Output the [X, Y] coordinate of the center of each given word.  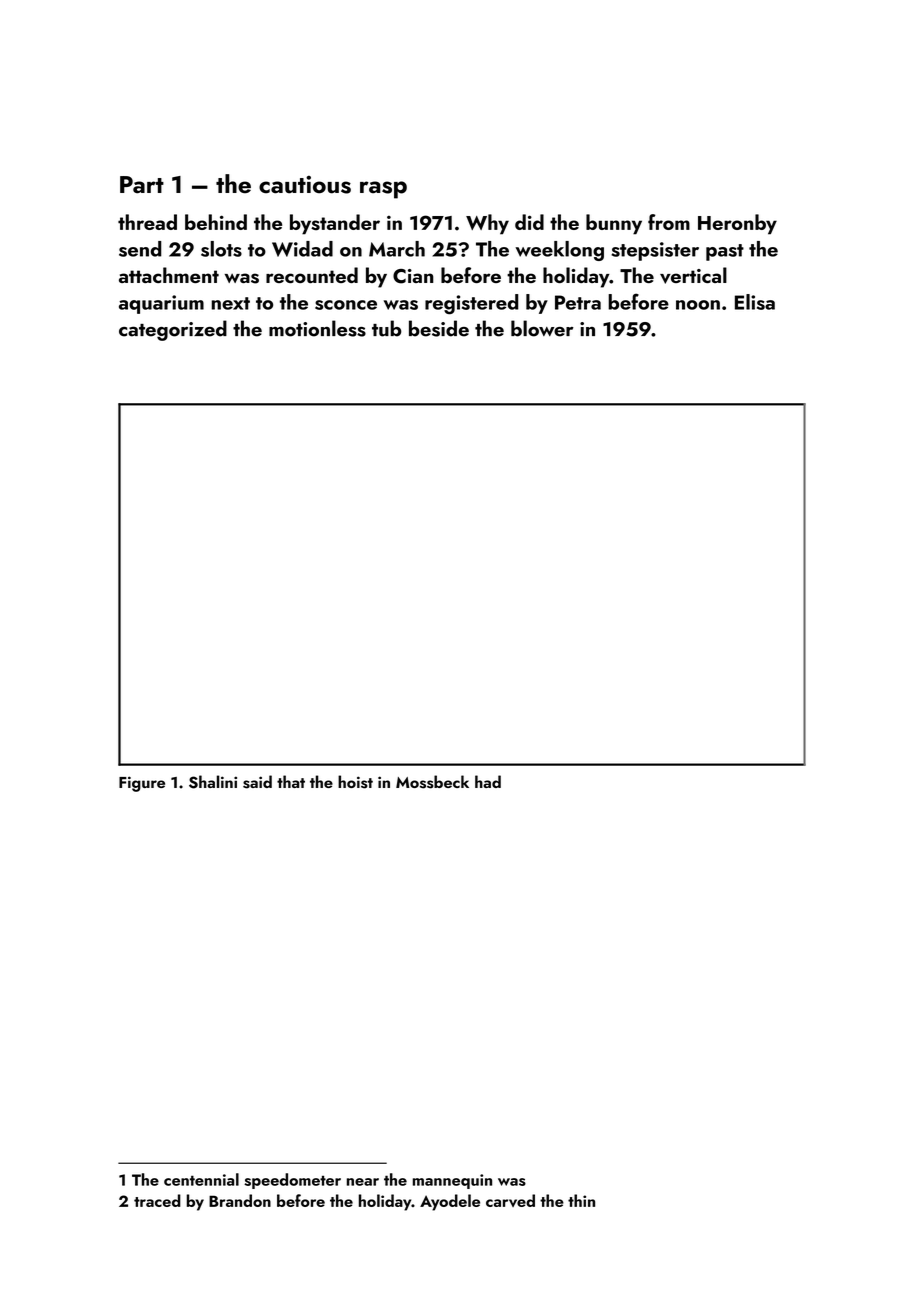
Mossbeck [432, 782]
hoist [355, 782]
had [488, 781]
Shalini [213, 782]
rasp [383, 190]
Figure [142, 784]
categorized [173, 330]
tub [387, 328]
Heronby [737, 224]
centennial [201, 1179]
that [291, 781]
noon [698, 305]
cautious [305, 184]
